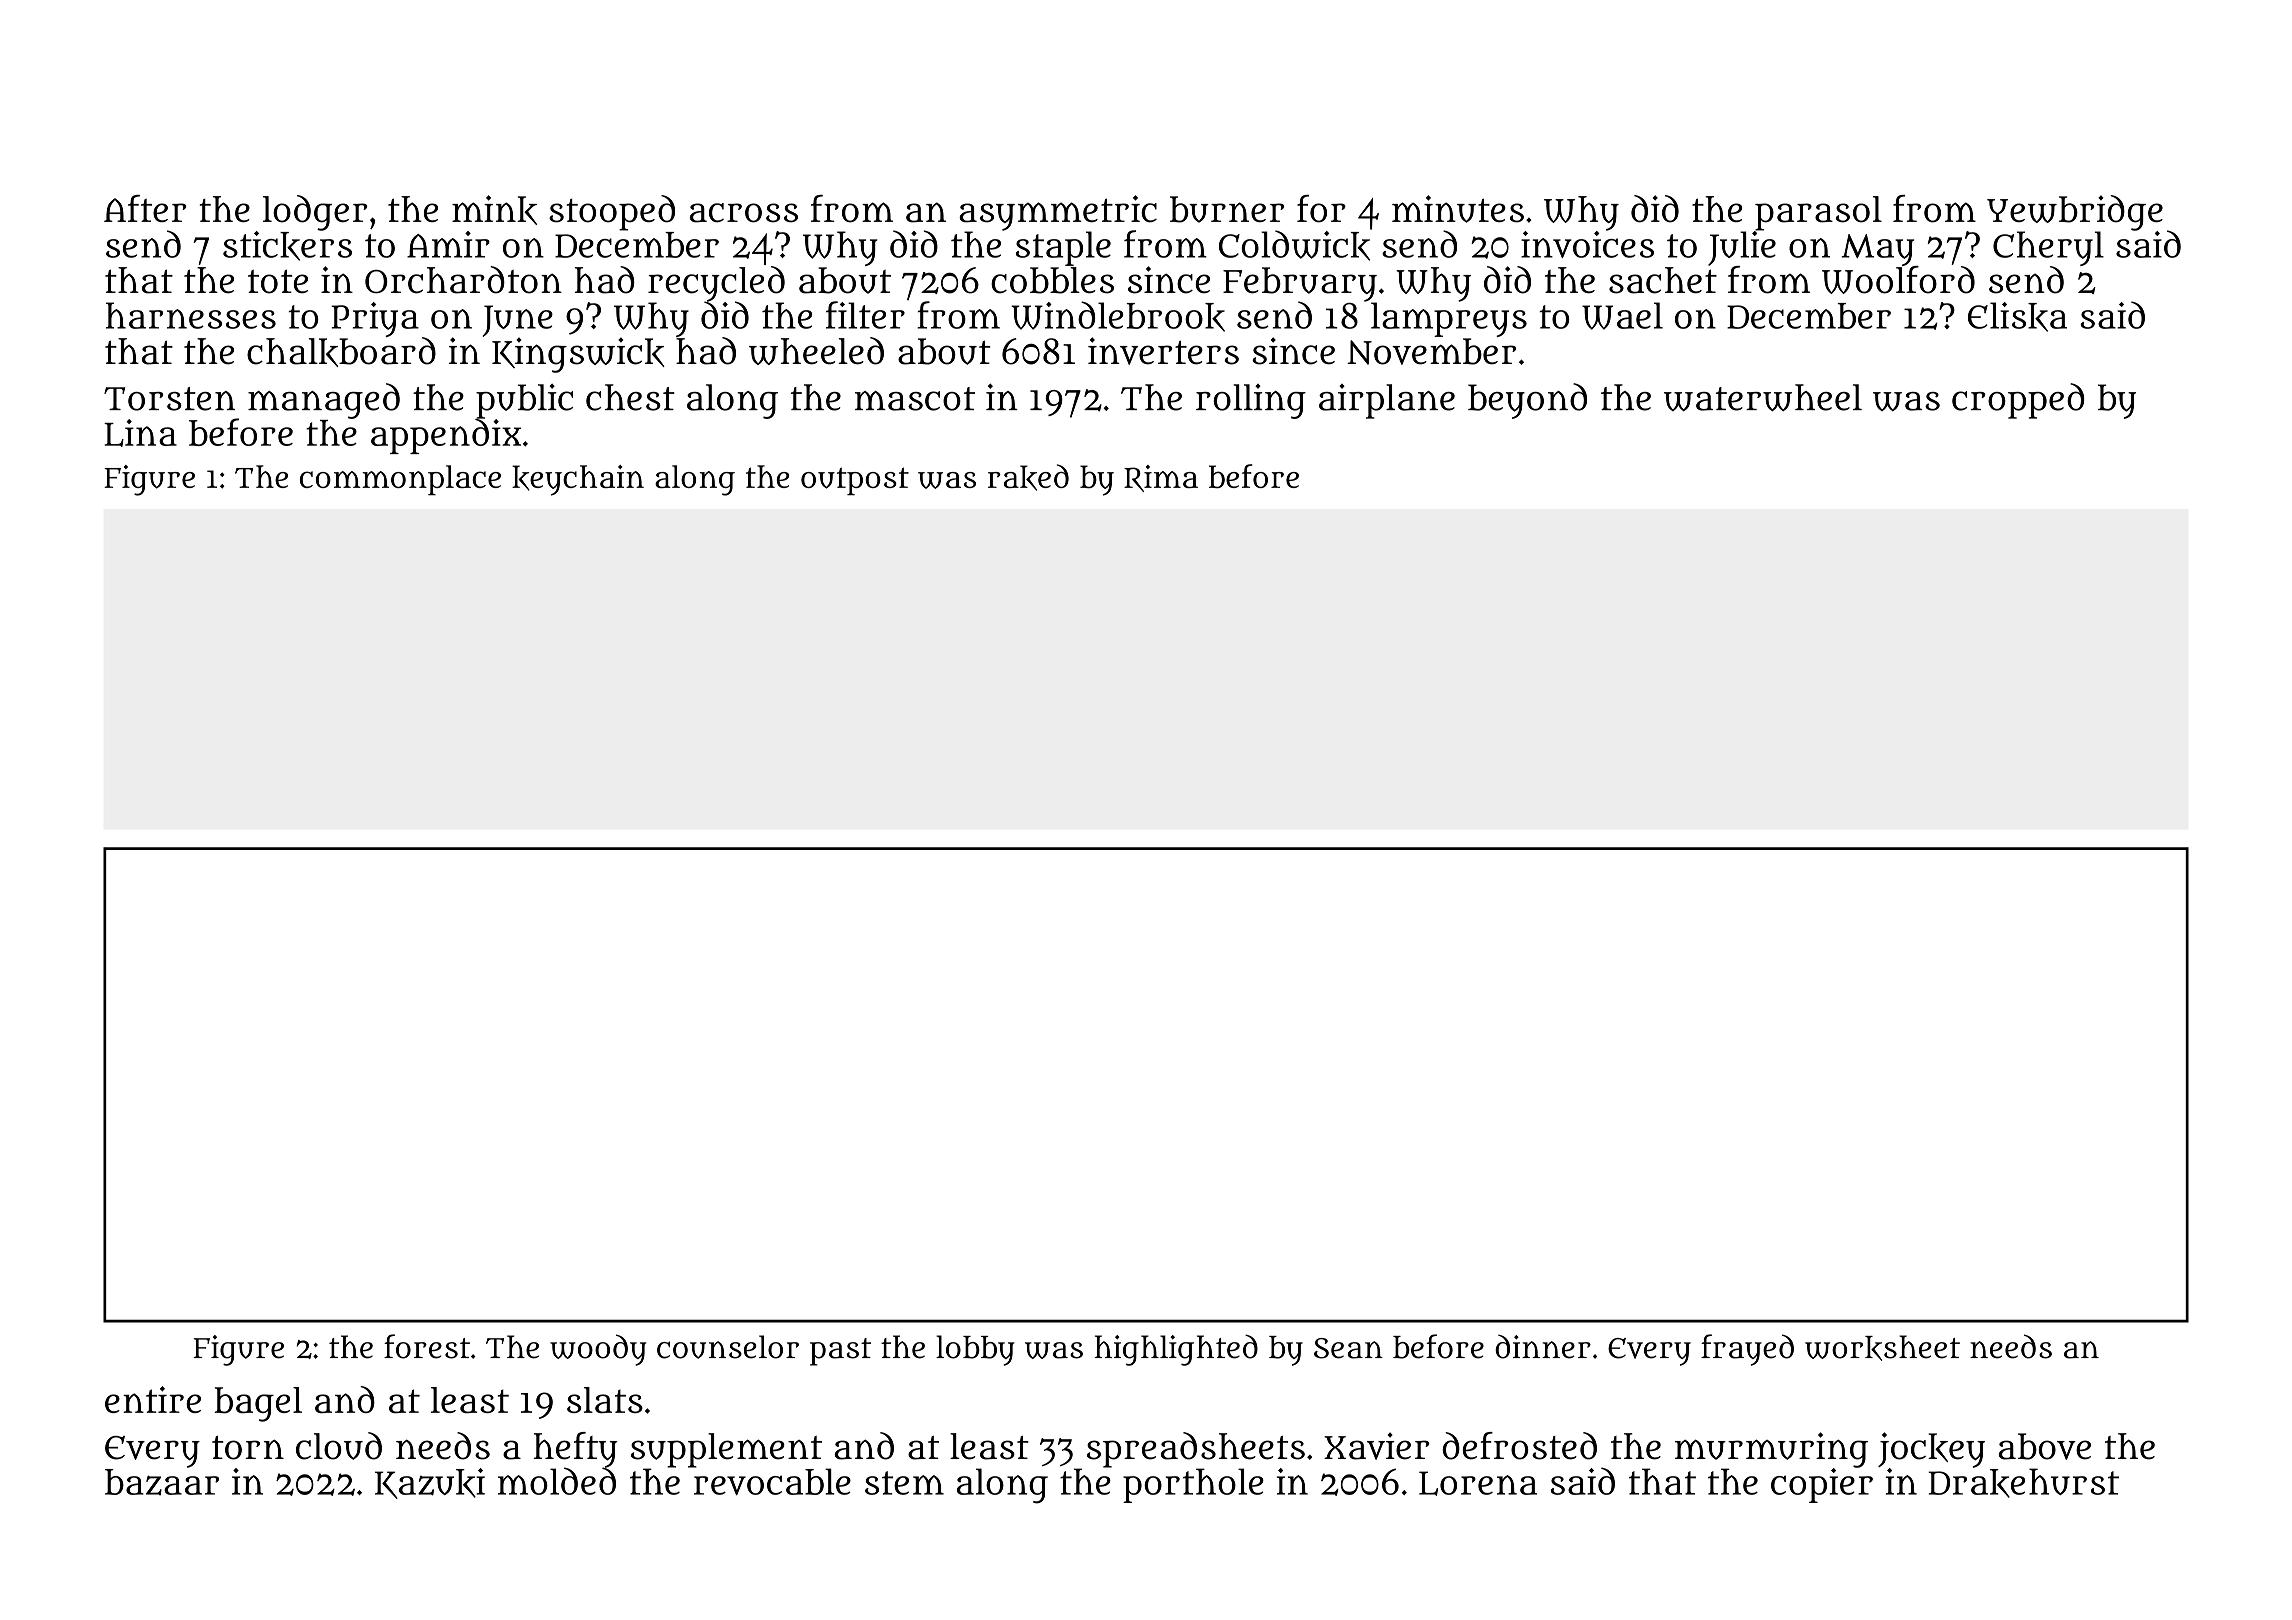 The height and width of the document is (1620, 2292). I want to click on worksheet, so click(1882, 1348).
